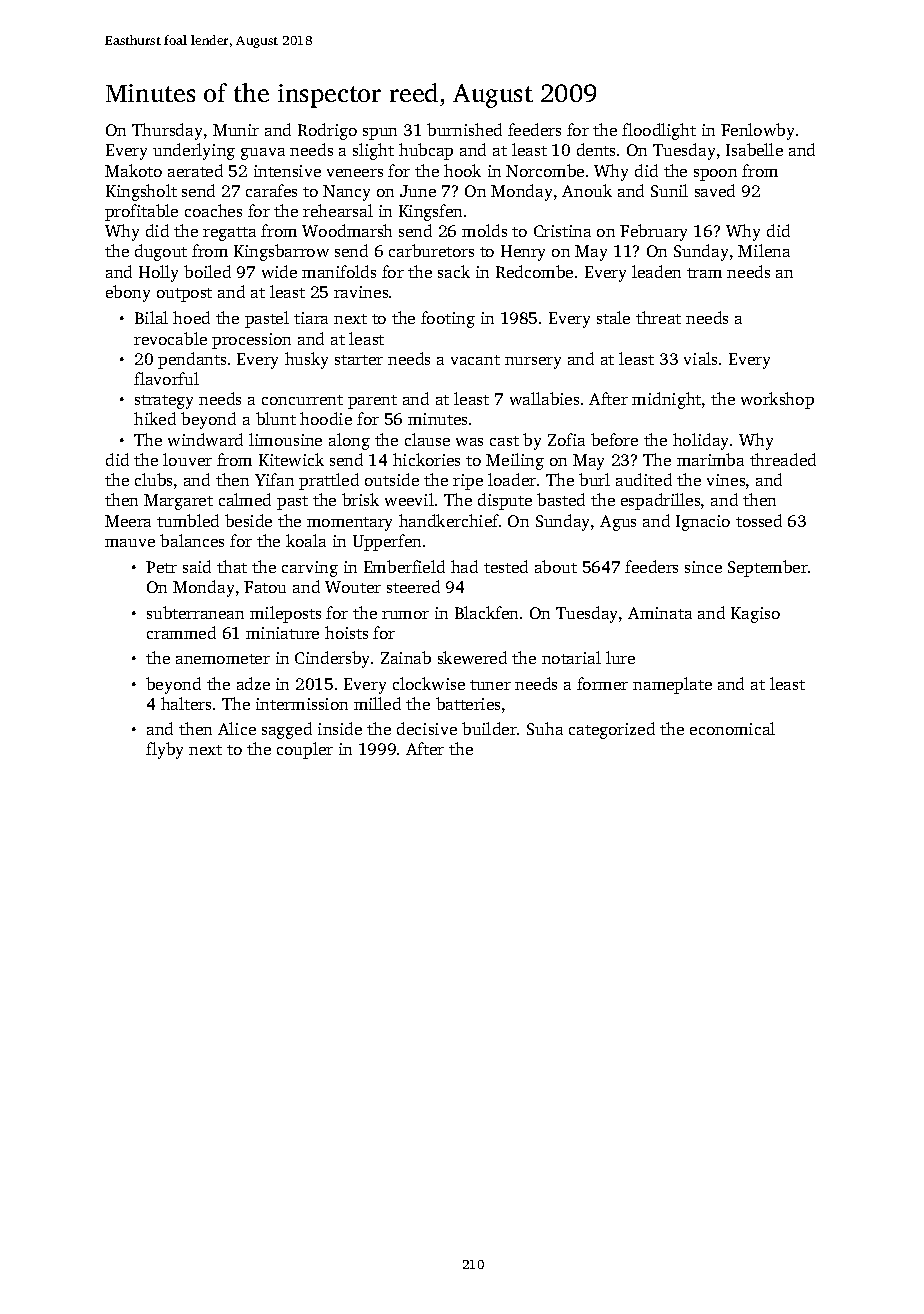 Image resolution: width=924 pixels, height=1314 pixels. I want to click on threaded, so click(783, 459).
